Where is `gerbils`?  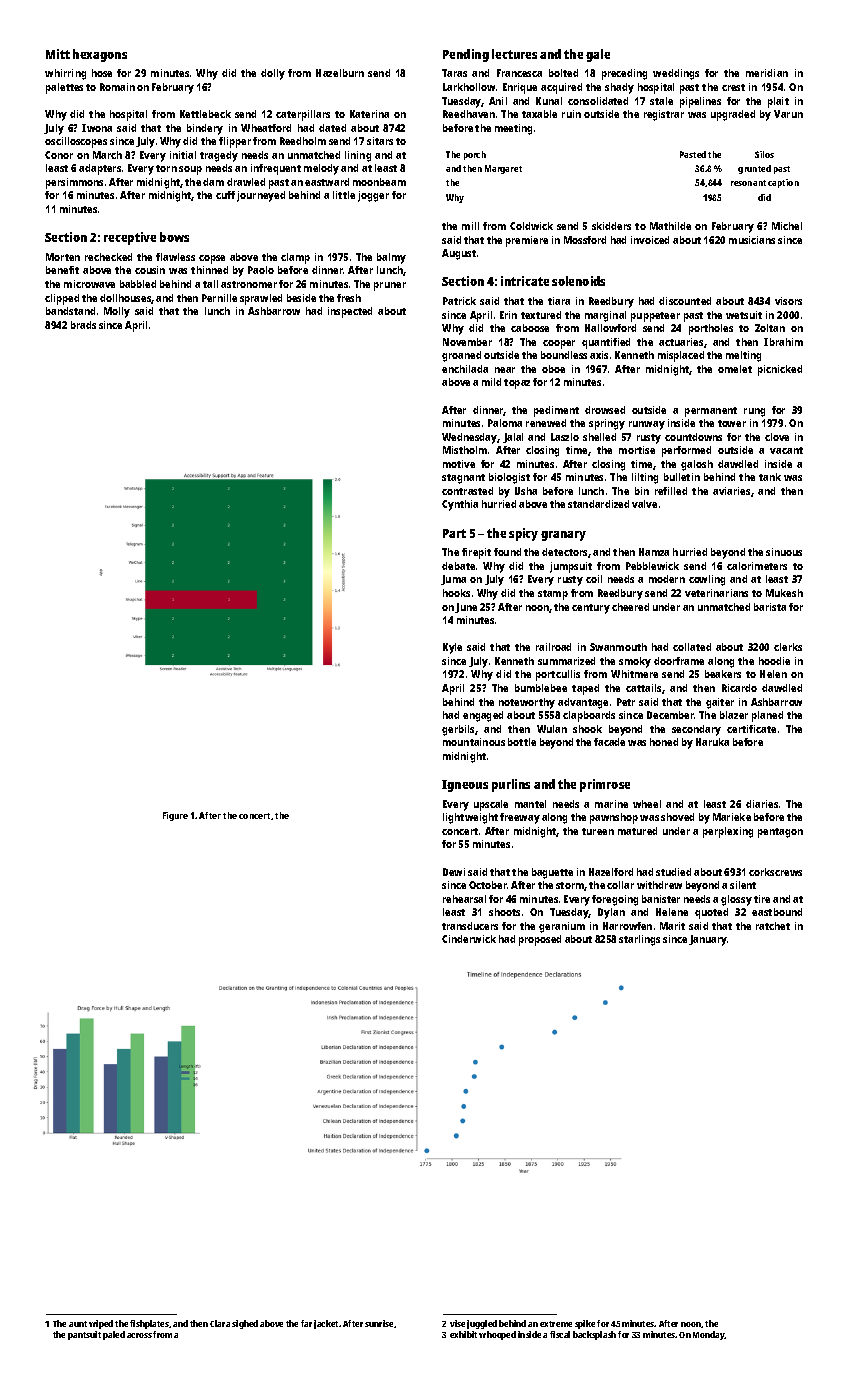 gerbils is located at coordinates (458, 730).
